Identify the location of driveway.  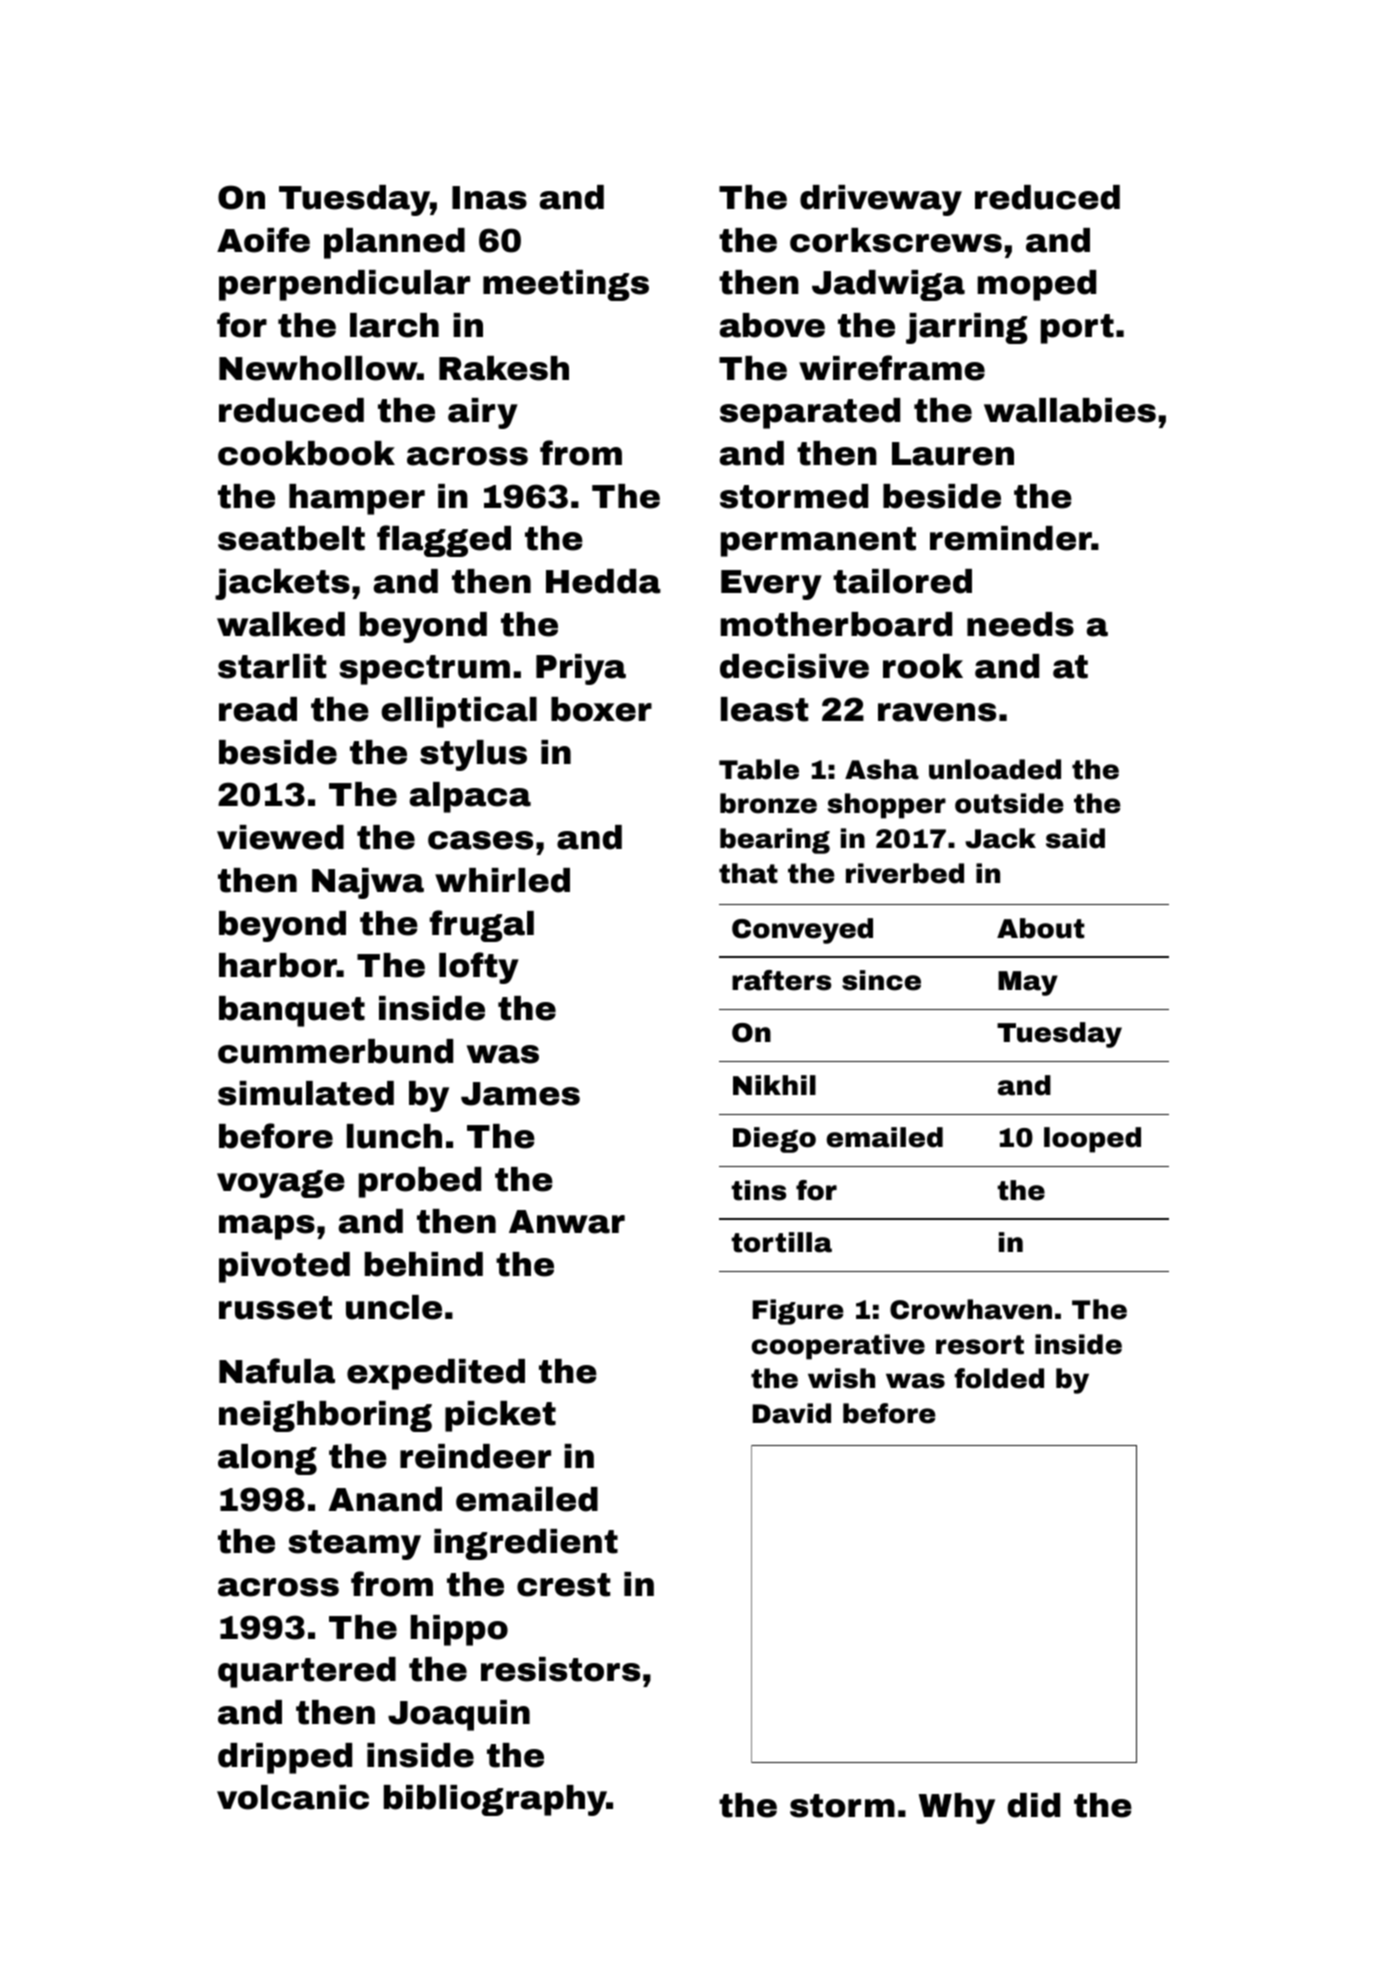
(881, 200).
